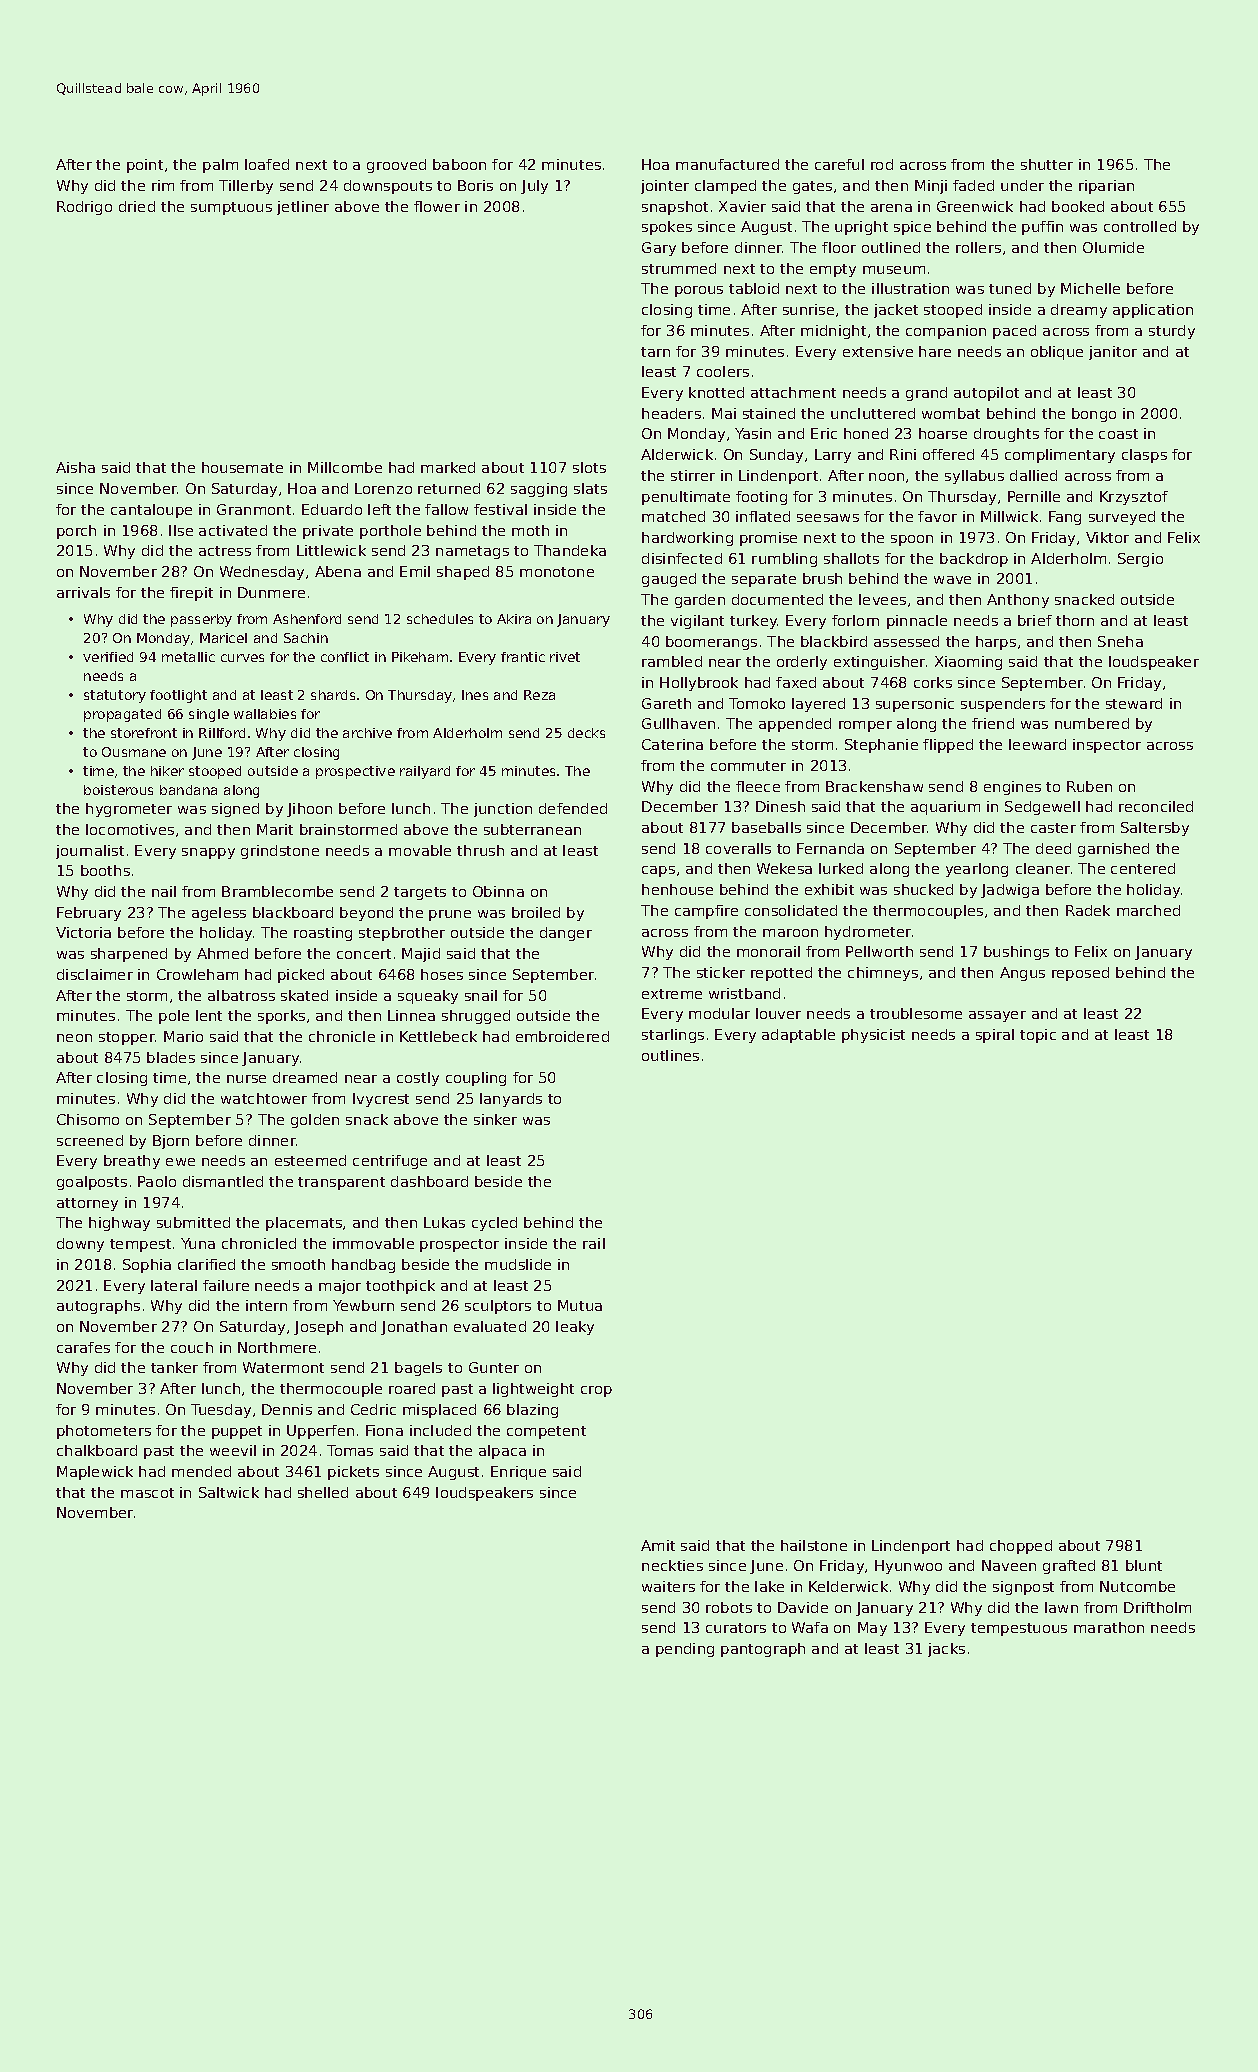 This screenshot has width=1258, height=2072. What do you see at coordinates (839, 164) in the screenshot?
I see `careful` at bounding box center [839, 164].
